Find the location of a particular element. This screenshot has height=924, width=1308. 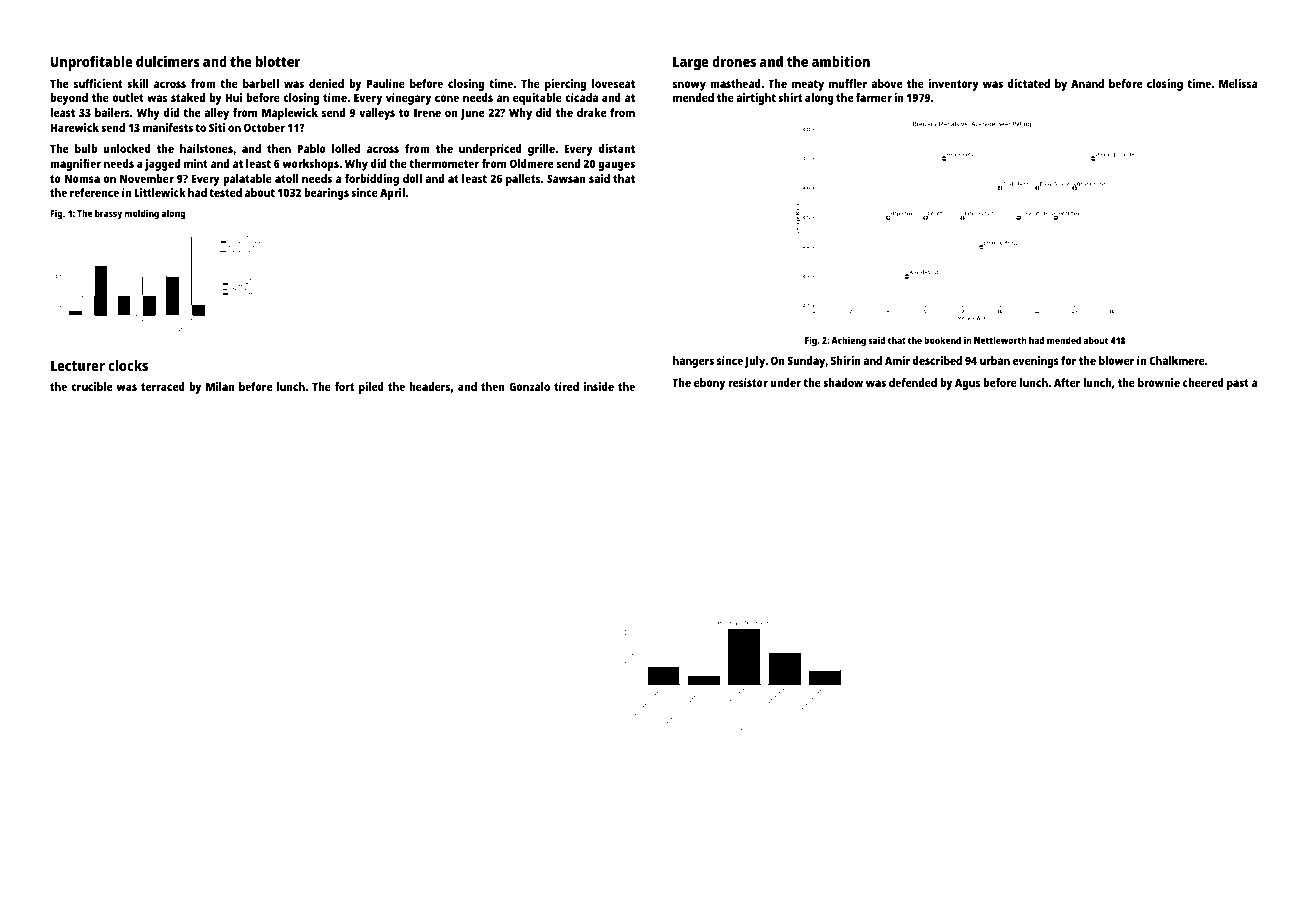

hangers is located at coordinates (693, 362).
